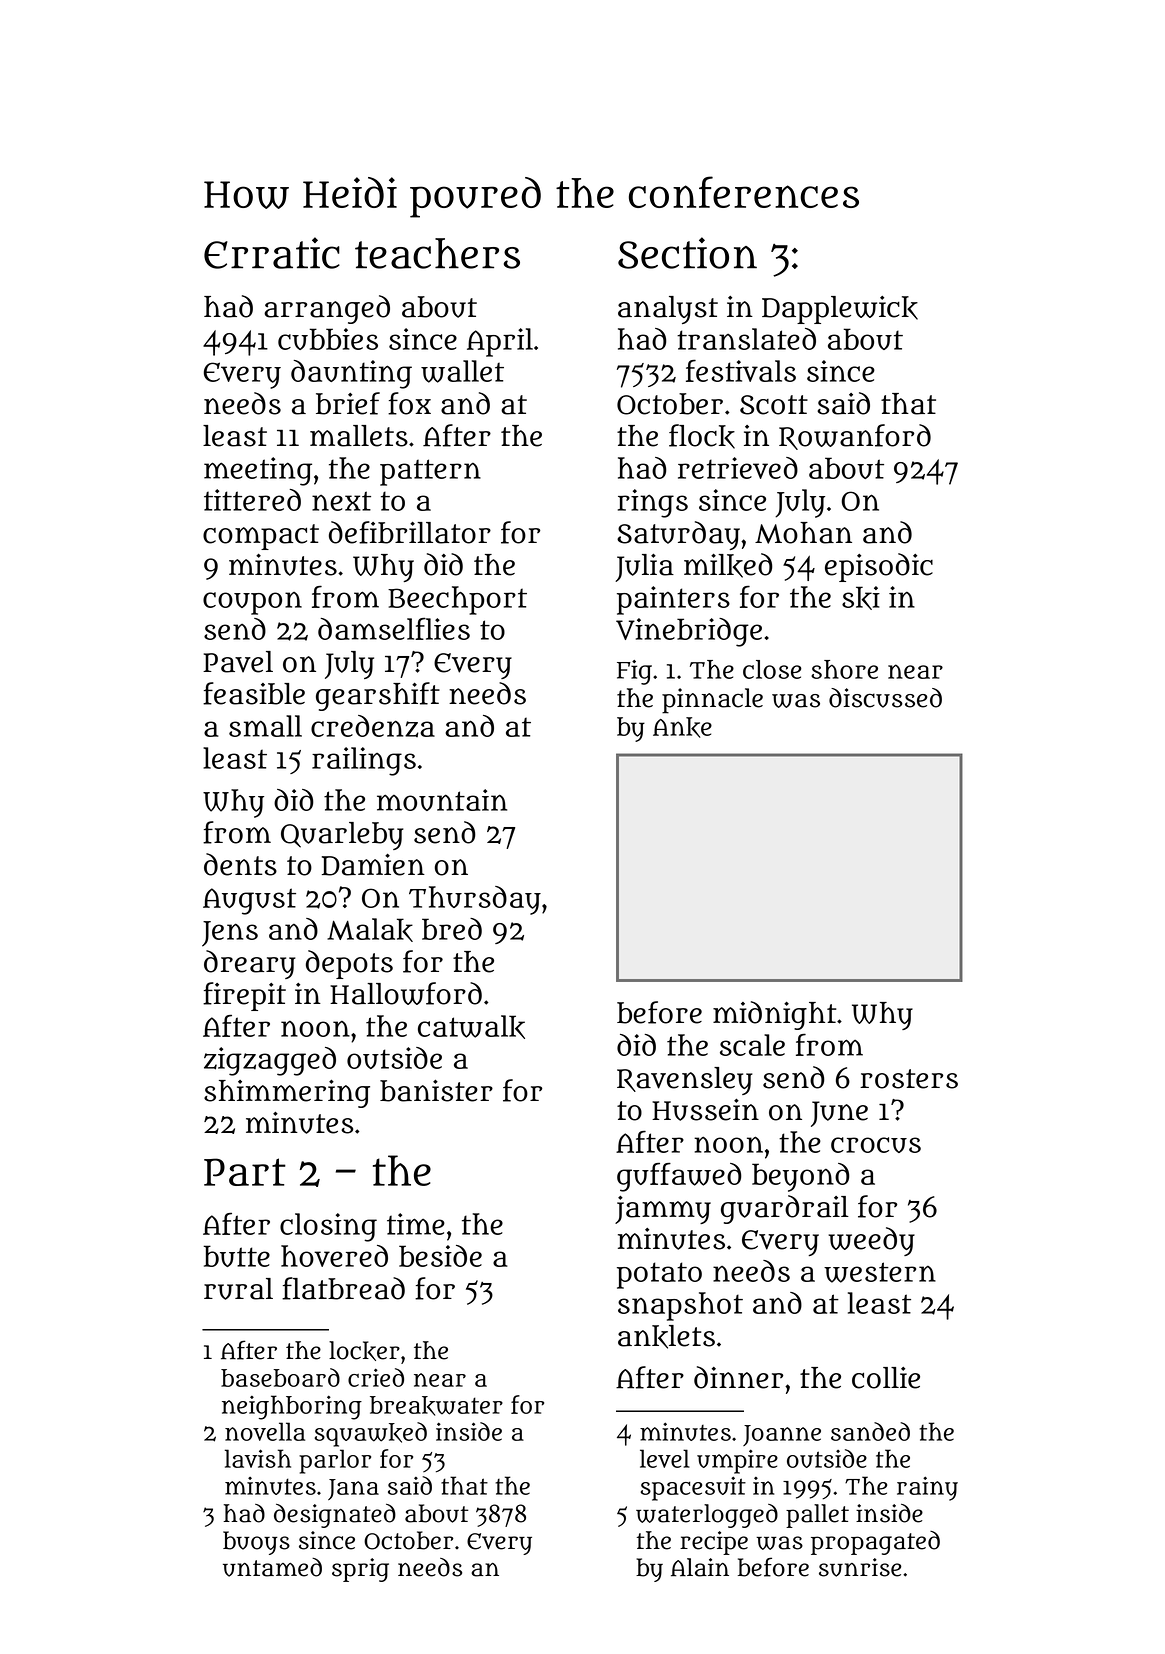 The width and height of the screenshot is (1165, 1654). Describe the element at coordinates (430, 472) in the screenshot. I see `pattern` at that location.
